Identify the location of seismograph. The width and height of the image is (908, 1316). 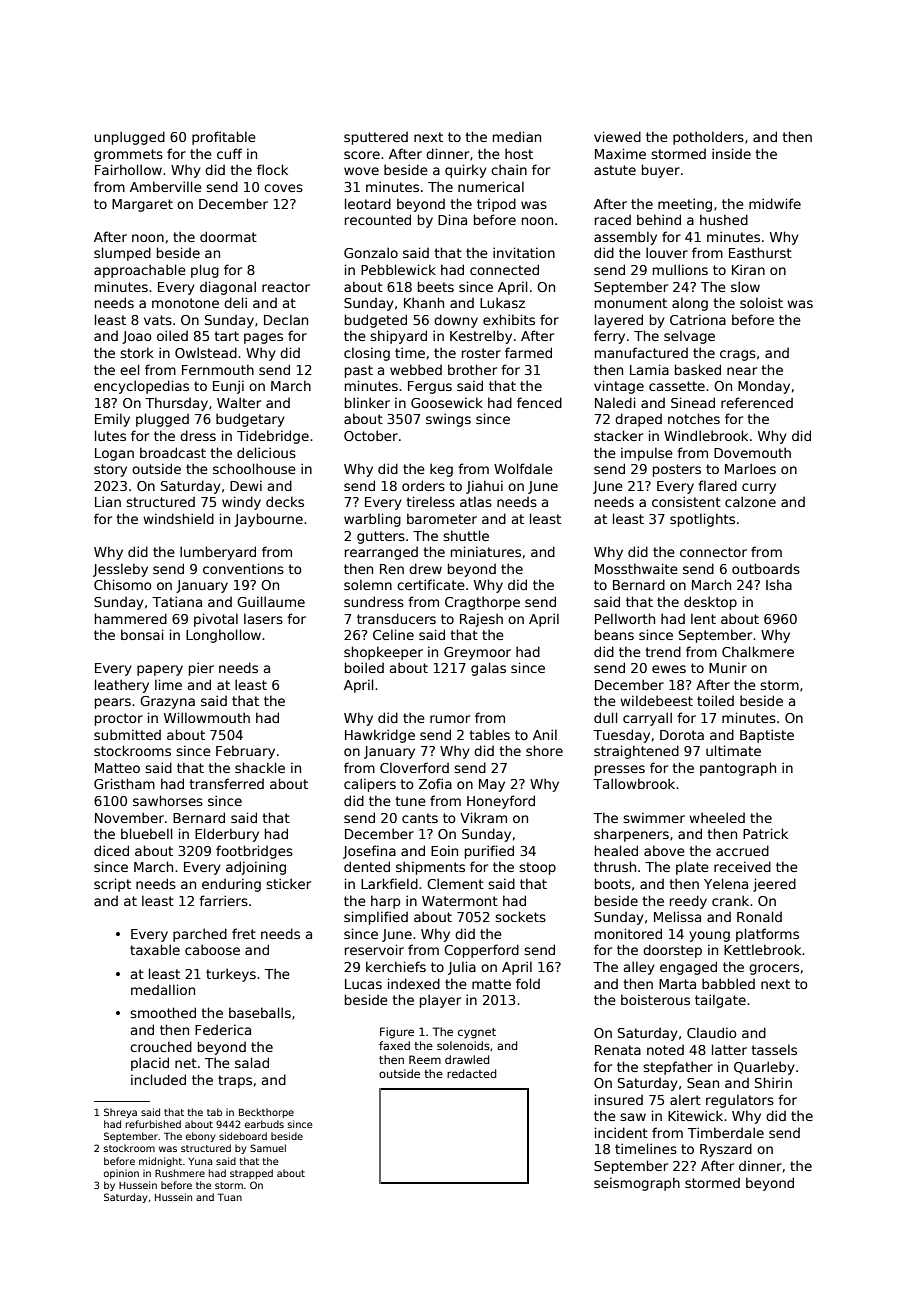
(637, 1184).
